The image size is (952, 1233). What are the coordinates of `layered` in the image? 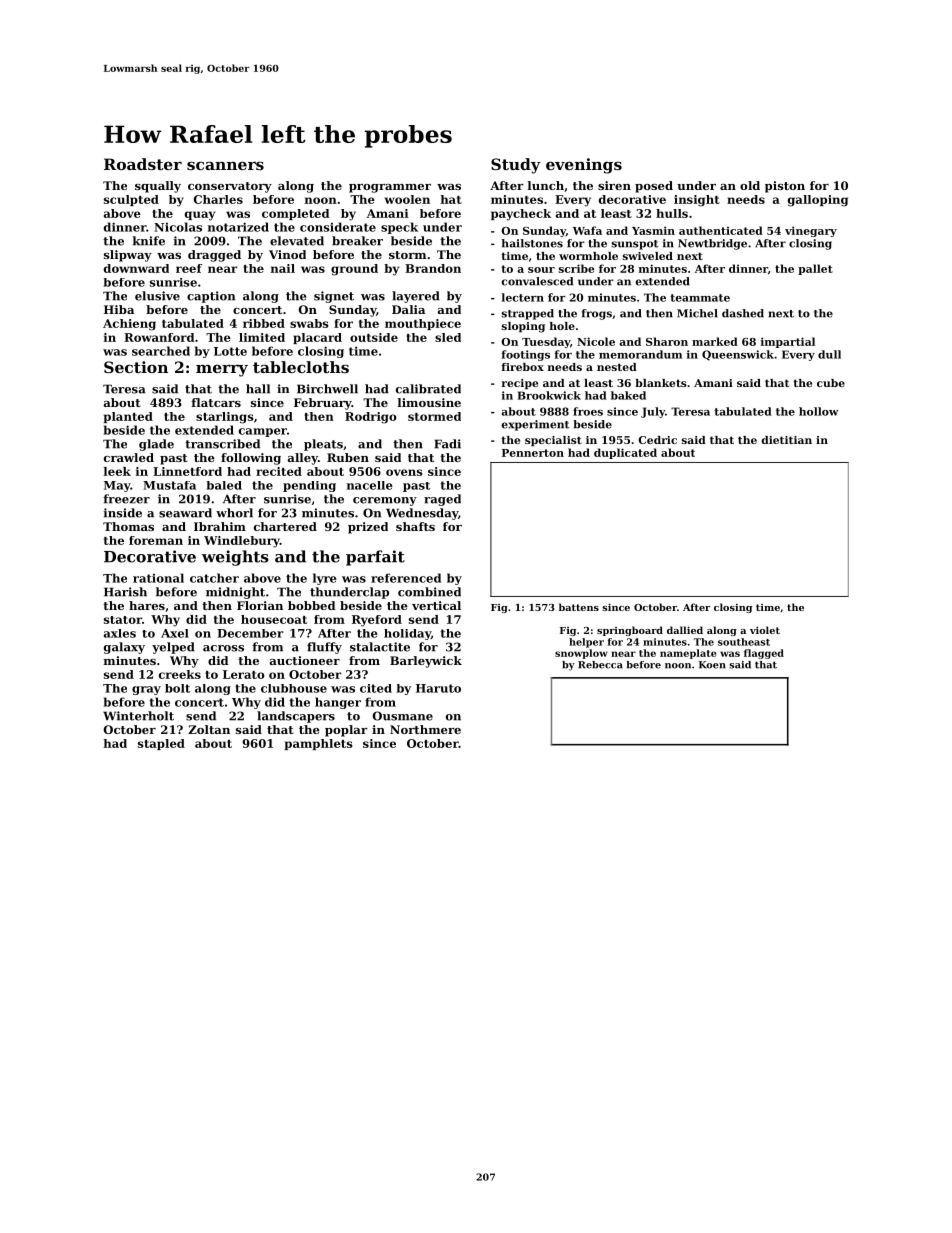 It's located at (416, 297).
